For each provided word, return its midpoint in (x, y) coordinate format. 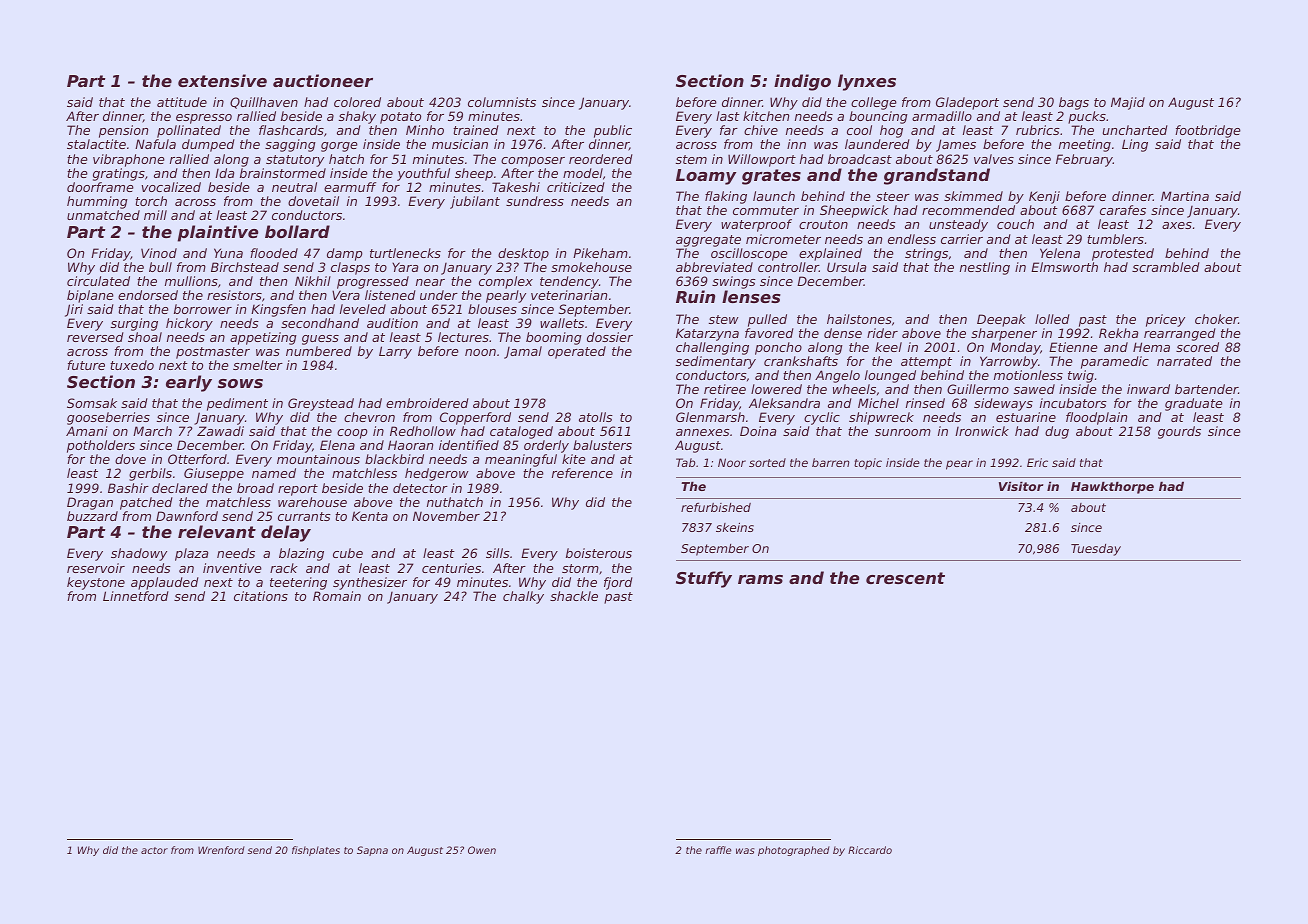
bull (160, 267)
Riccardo (870, 850)
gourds (1179, 432)
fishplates (316, 851)
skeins (735, 527)
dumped (208, 145)
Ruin (695, 296)
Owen (482, 850)
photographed (794, 851)
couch (1015, 224)
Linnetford (136, 596)
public (613, 131)
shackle (574, 596)
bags (1074, 103)
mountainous (318, 459)
